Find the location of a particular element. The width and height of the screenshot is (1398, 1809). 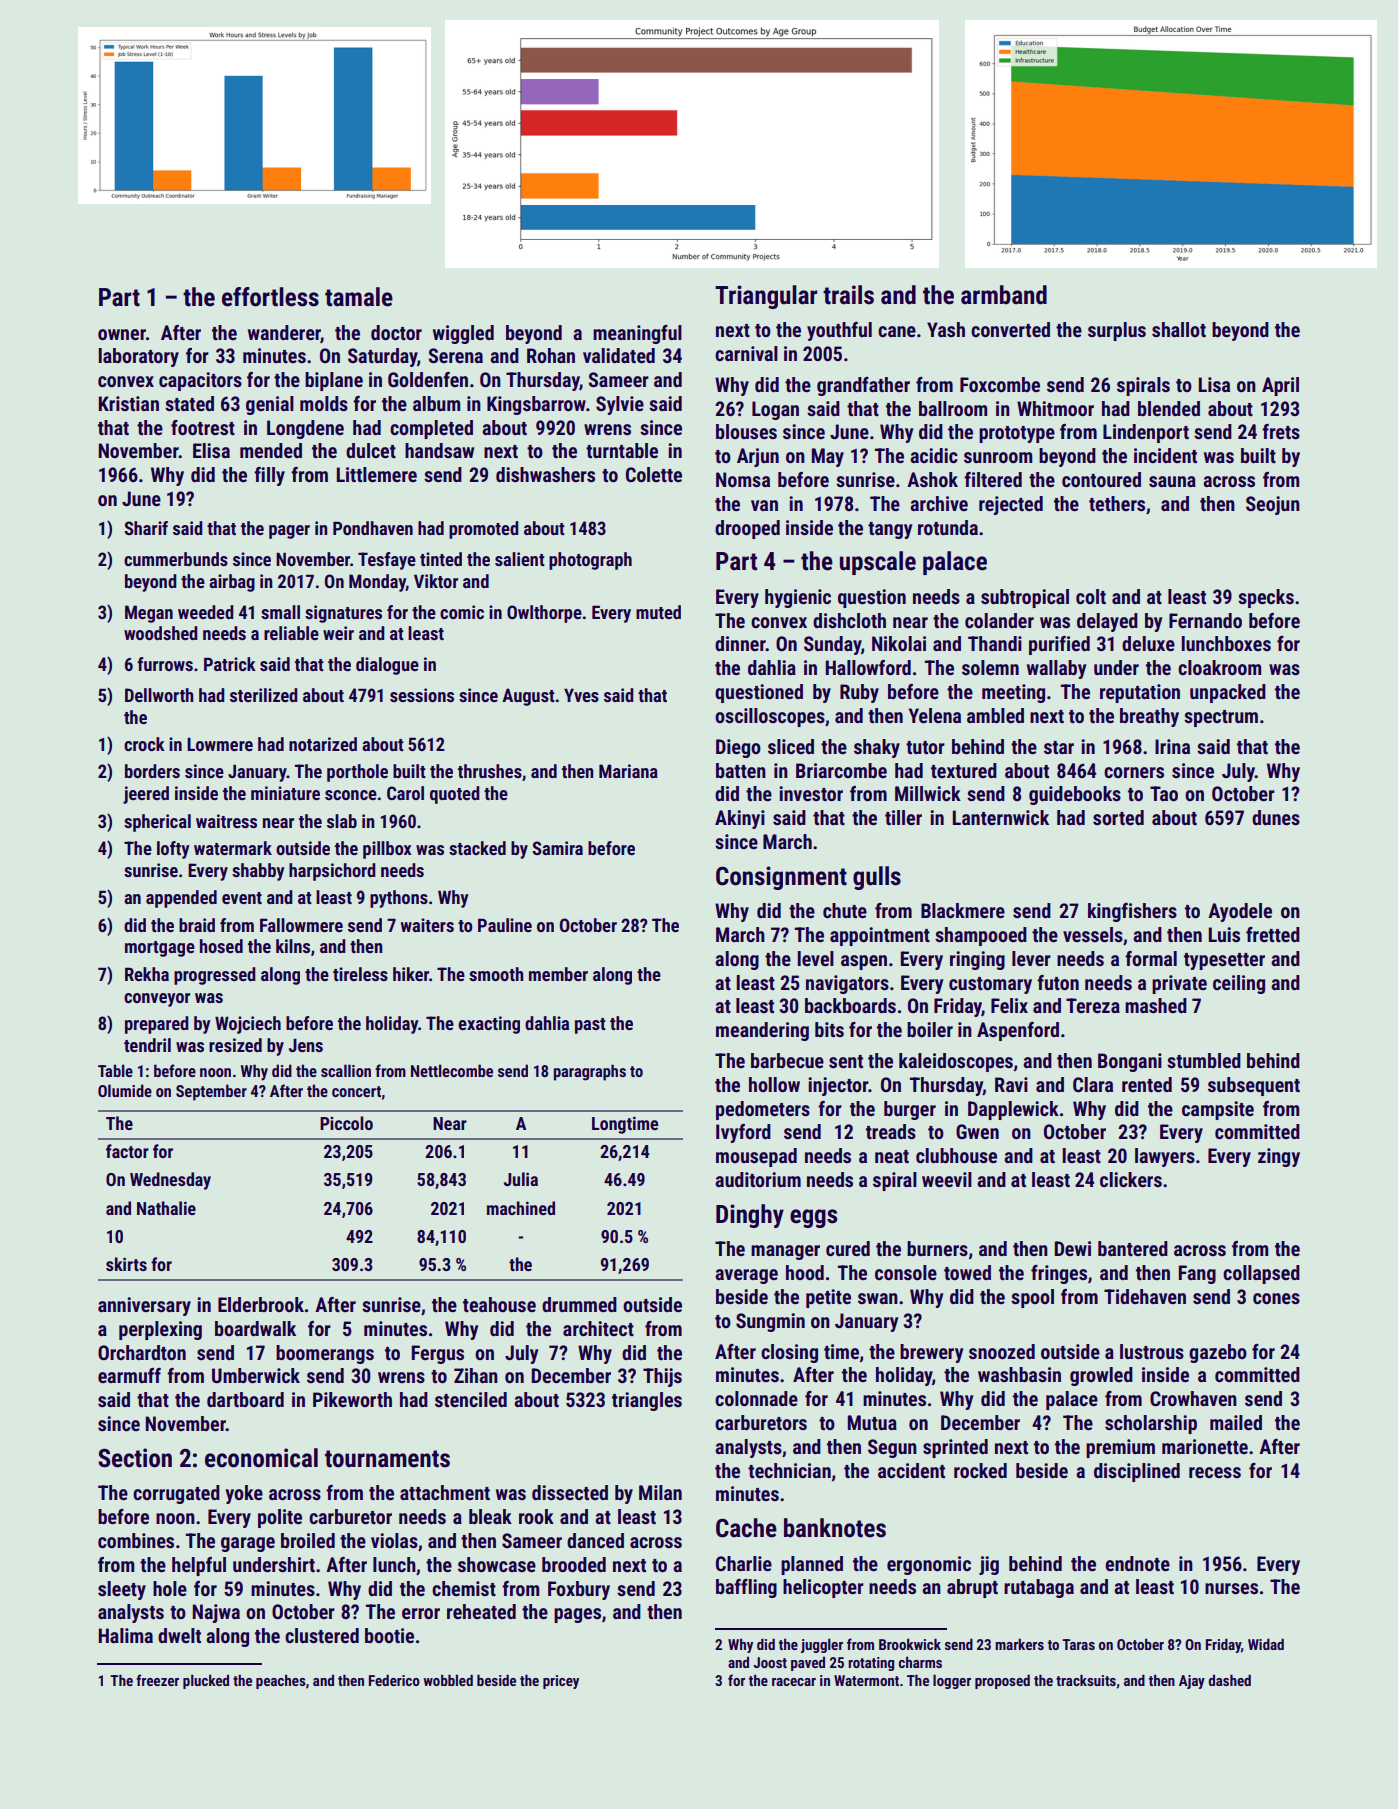

clickers is located at coordinates (1131, 1179).
